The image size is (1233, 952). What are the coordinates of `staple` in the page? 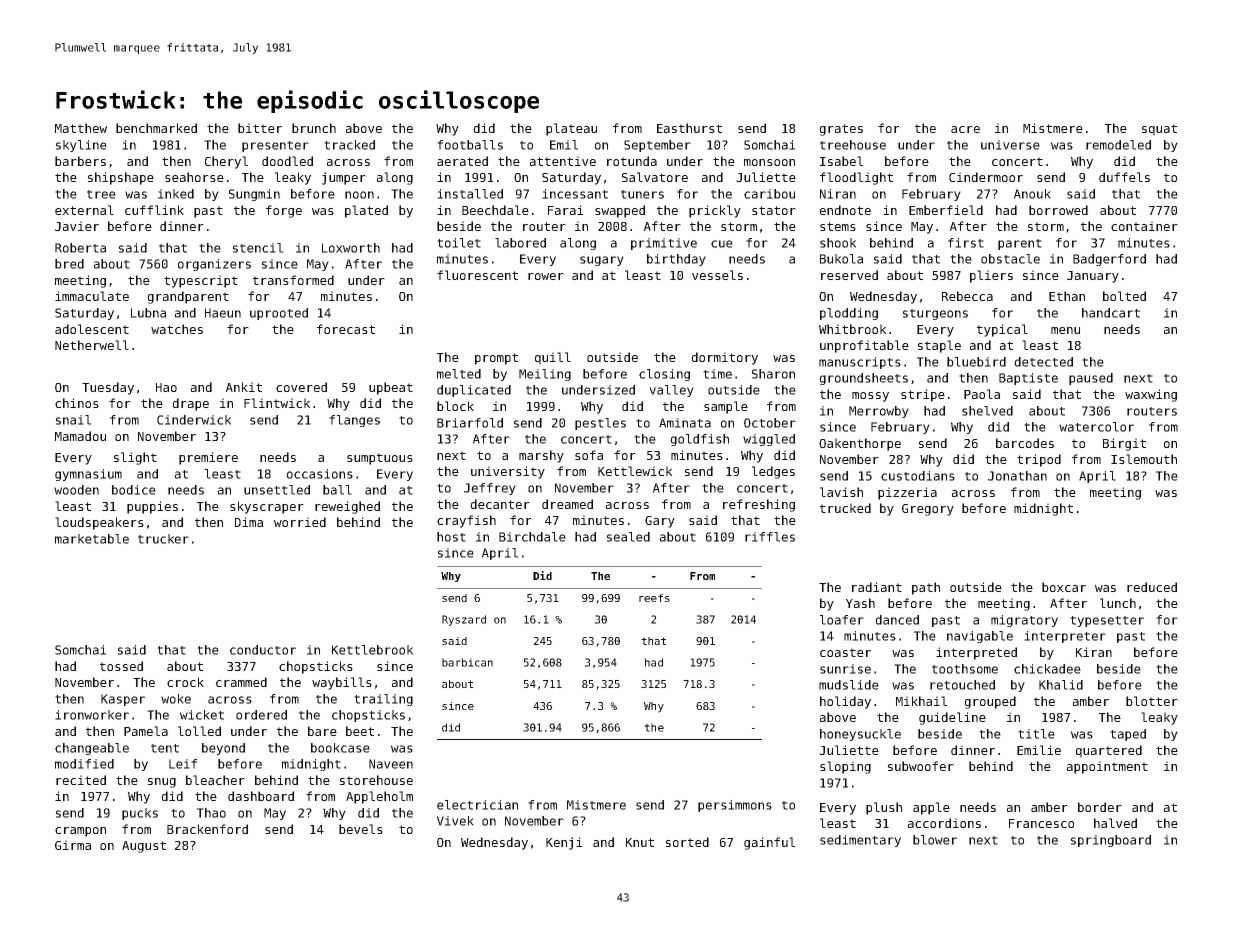 It's located at (939, 346).
